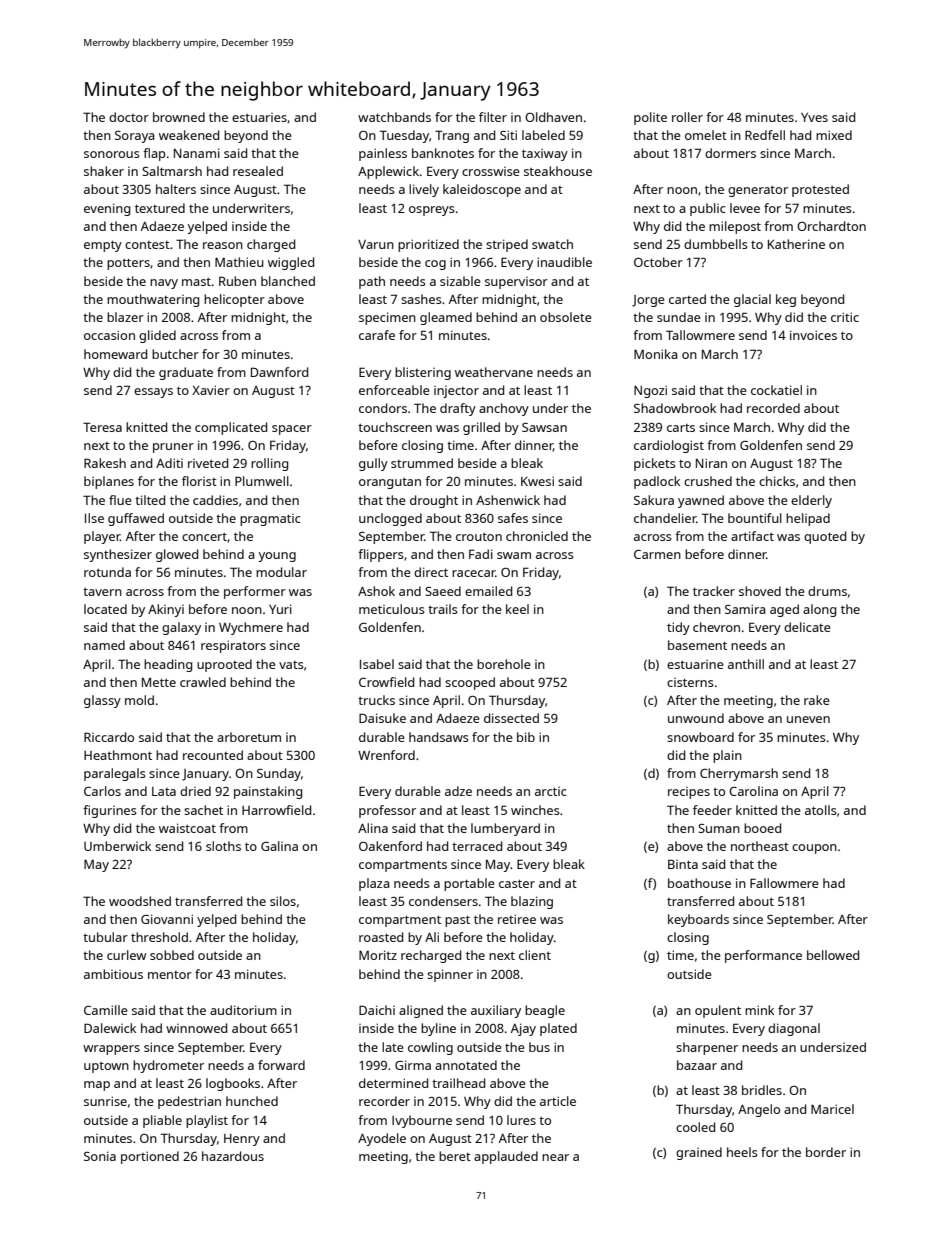 The width and height of the screenshot is (952, 1233). What do you see at coordinates (544, 427) in the screenshot?
I see `Sawsan` at bounding box center [544, 427].
